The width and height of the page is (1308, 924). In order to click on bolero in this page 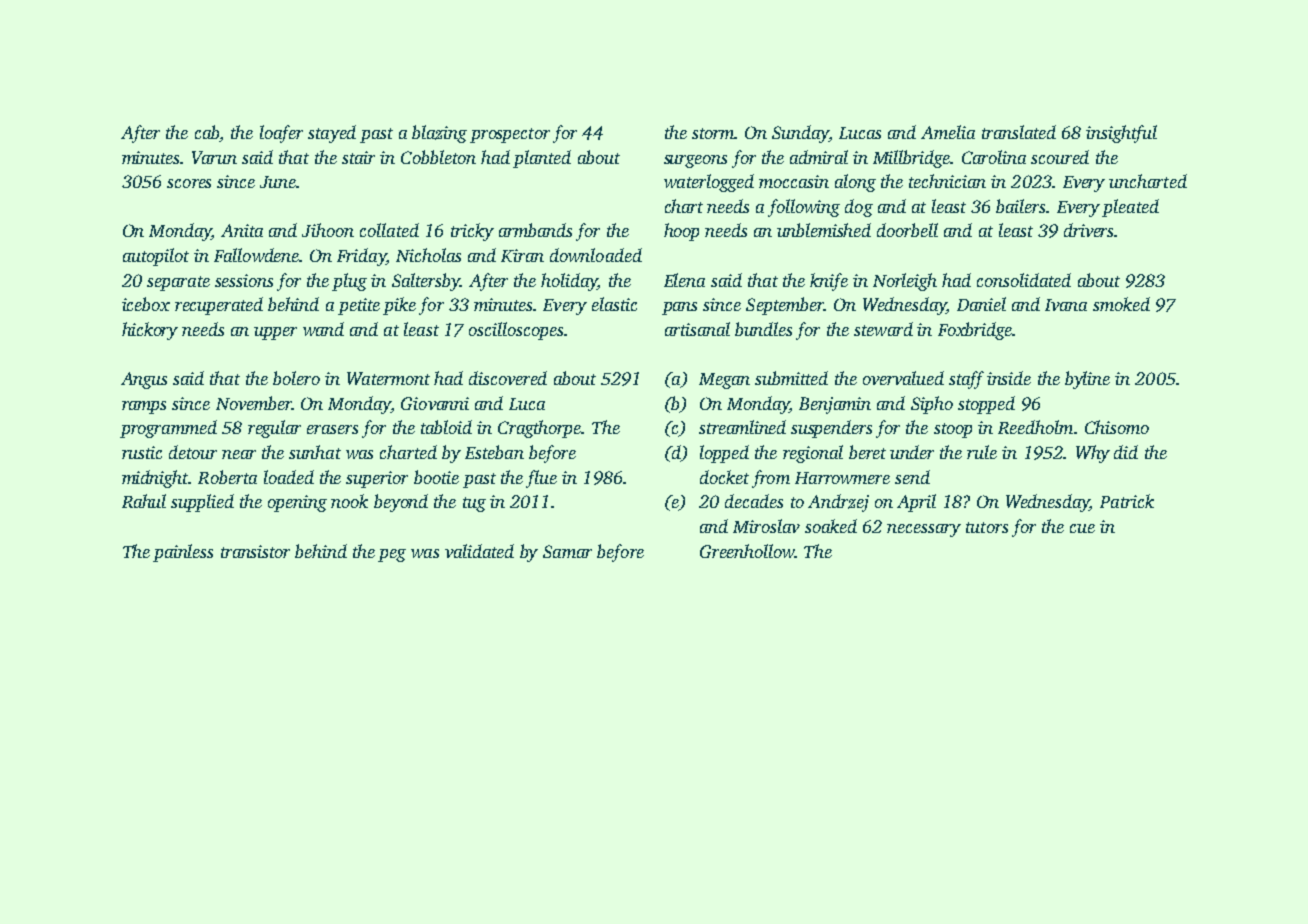, I will do `click(296, 378)`.
